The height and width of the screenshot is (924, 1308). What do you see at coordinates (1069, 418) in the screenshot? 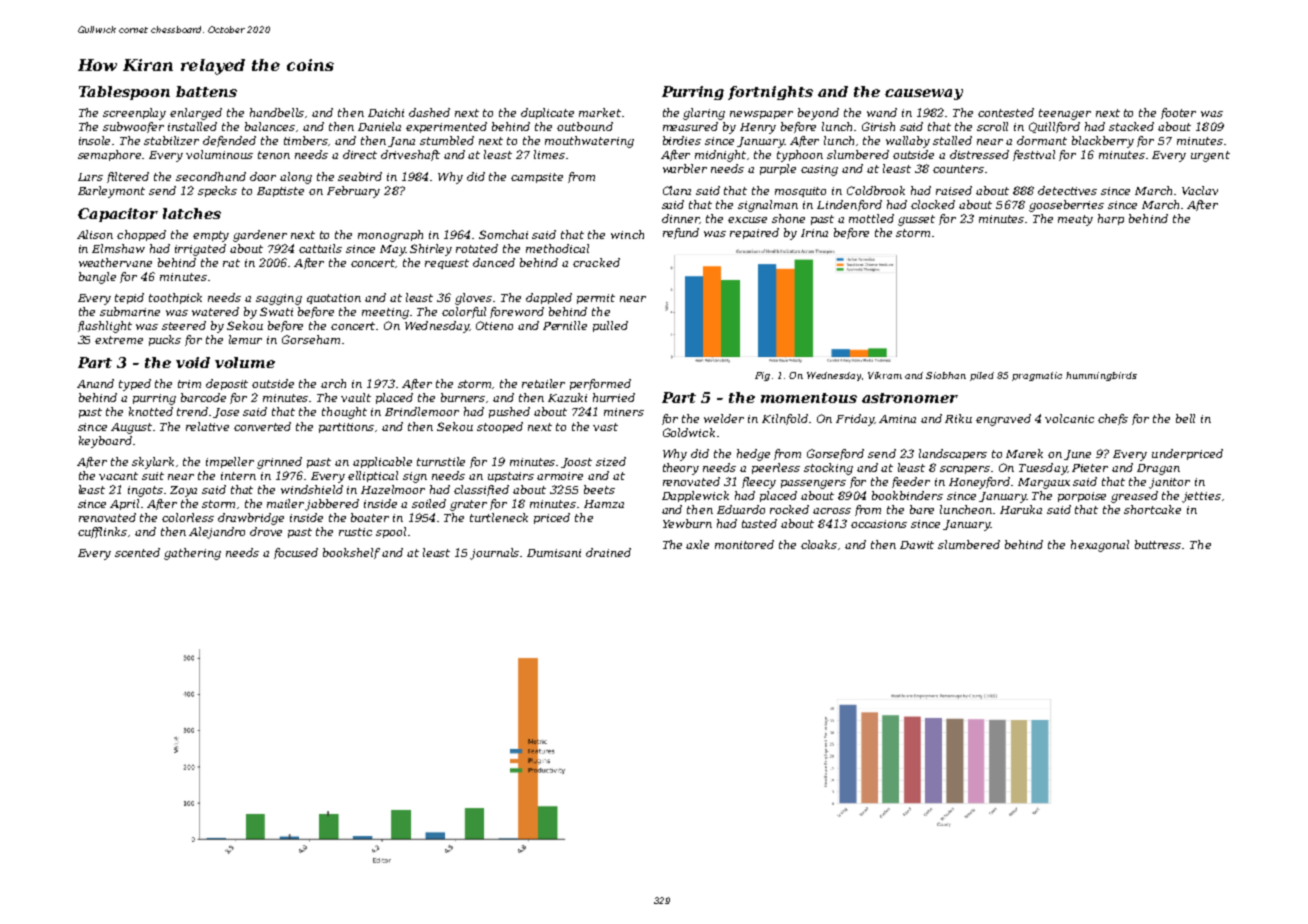
I see `volcanic` at bounding box center [1069, 418].
